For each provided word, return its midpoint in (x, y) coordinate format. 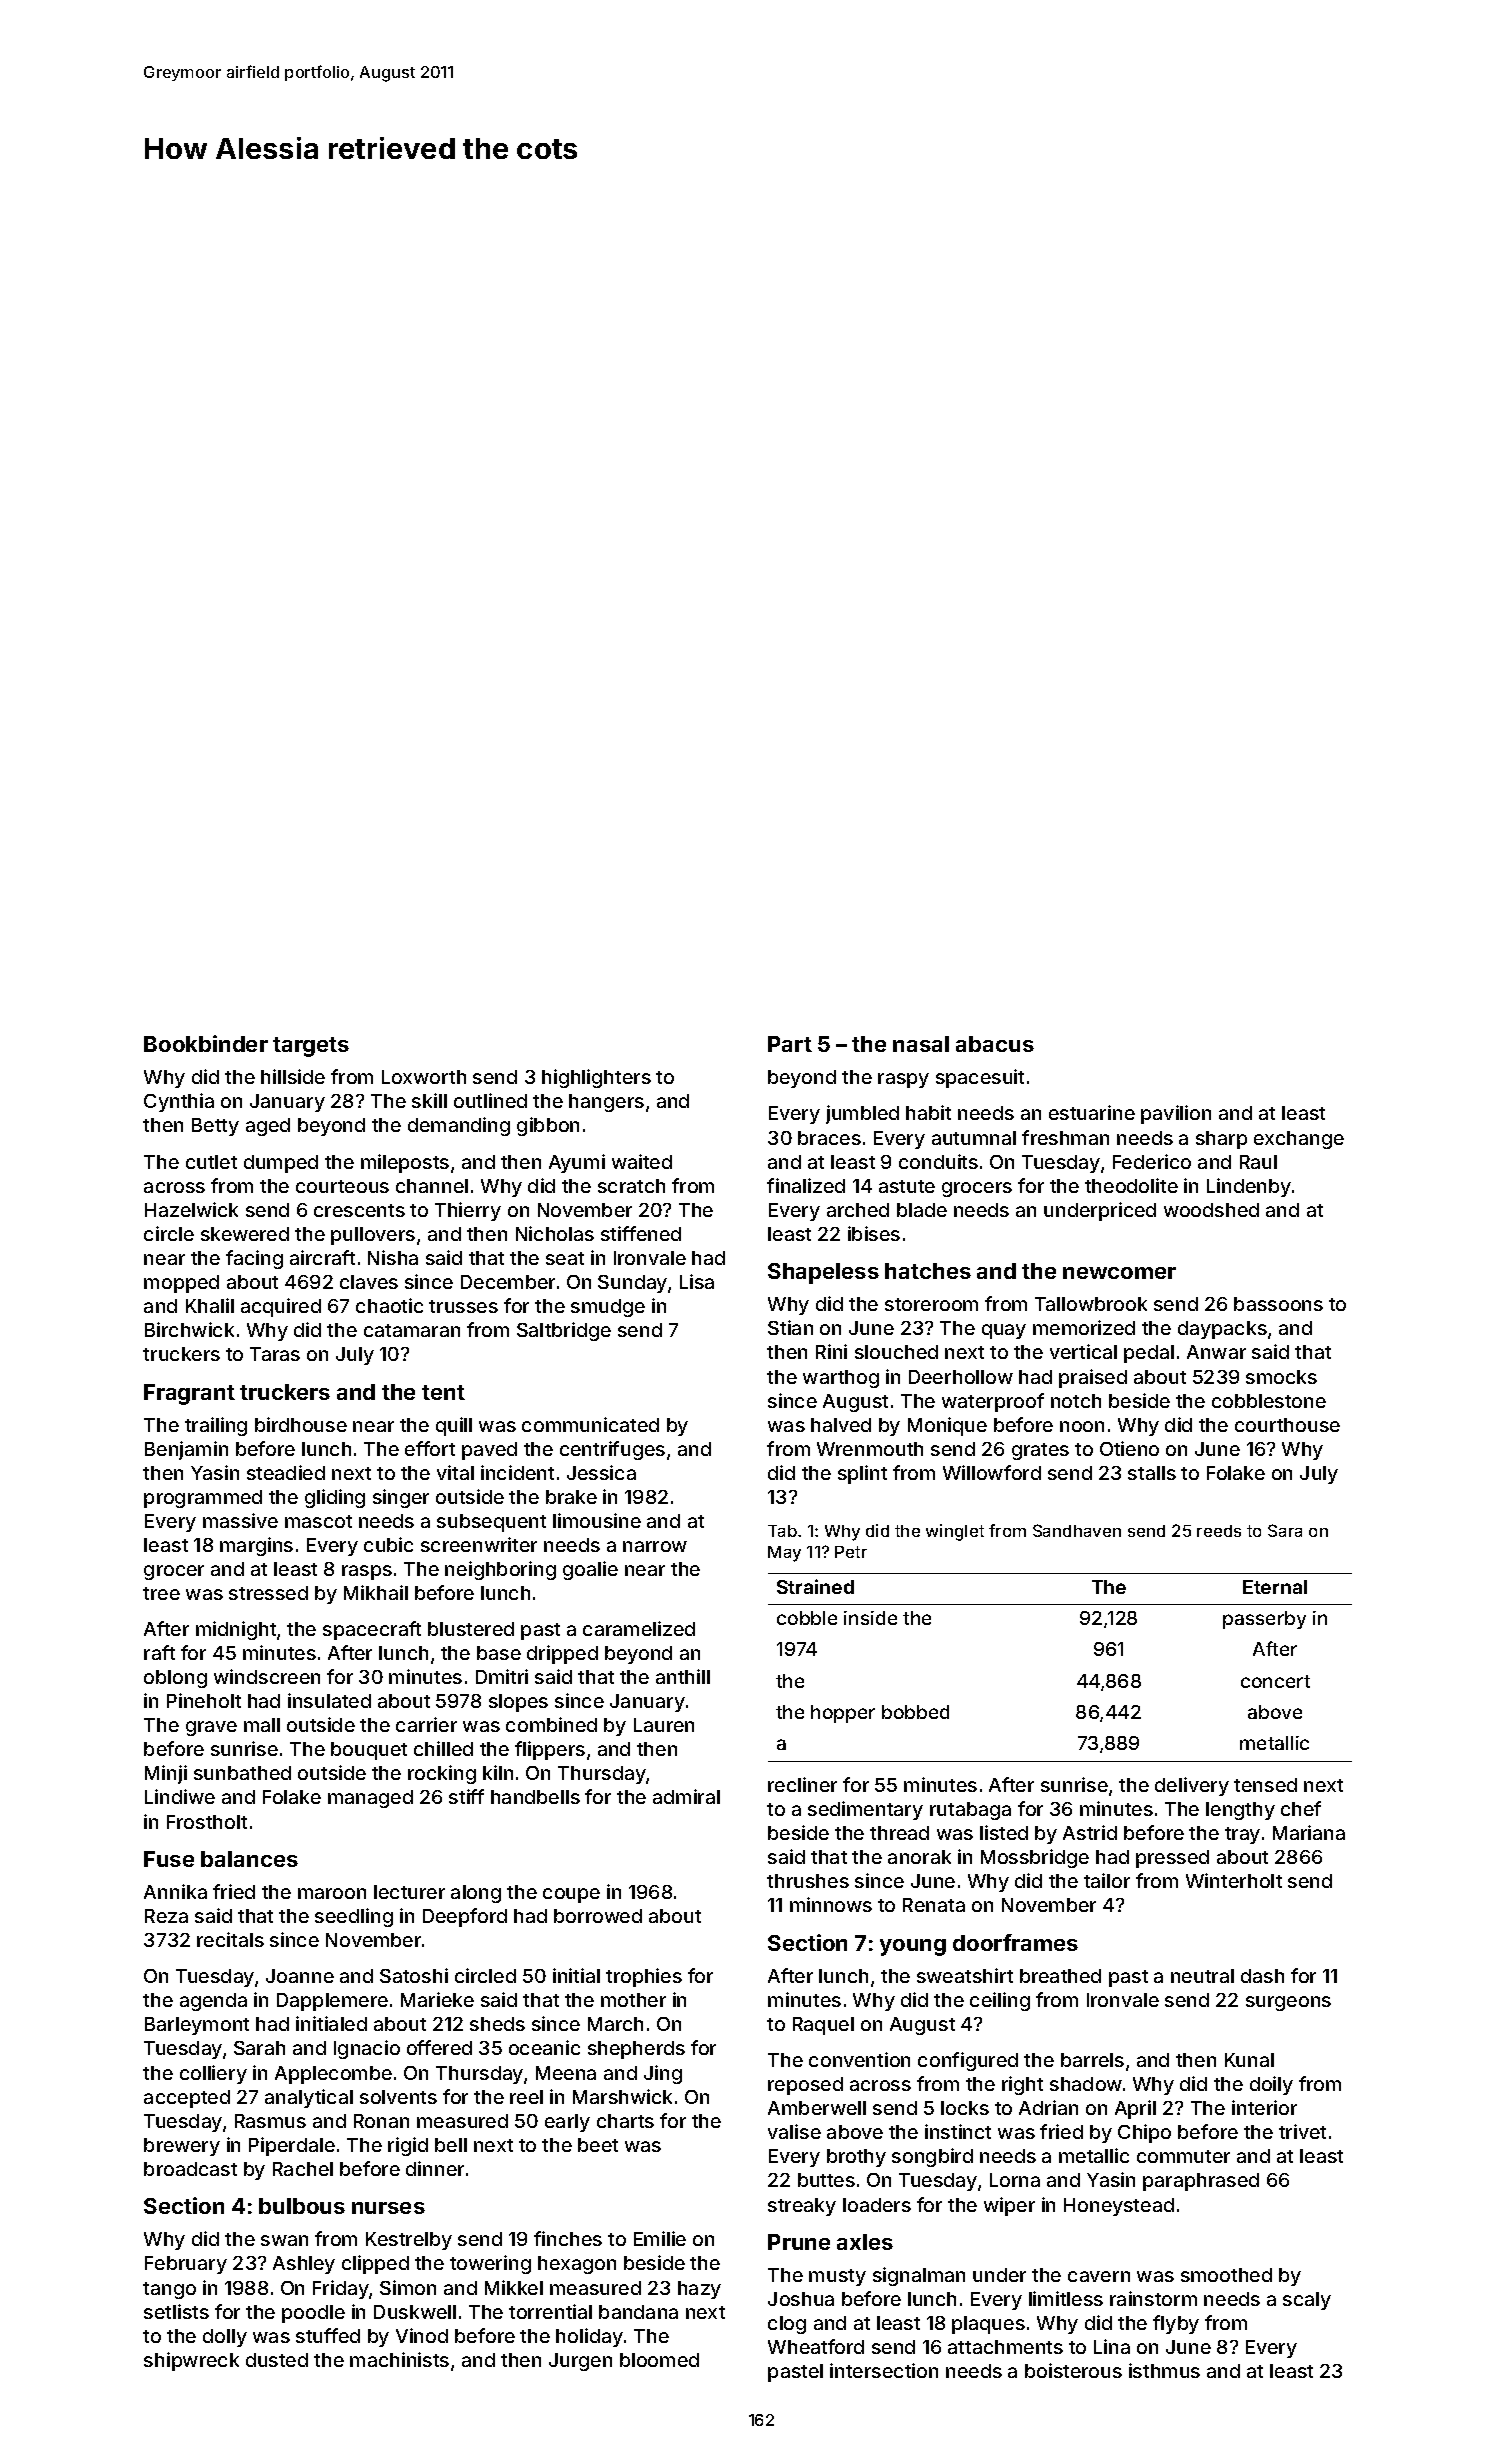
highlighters (596, 1078)
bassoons (1278, 1304)
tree (161, 1593)
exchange (1299, 1140)
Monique (947, 1426)
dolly (225, 2338)
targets (311, 1047)
